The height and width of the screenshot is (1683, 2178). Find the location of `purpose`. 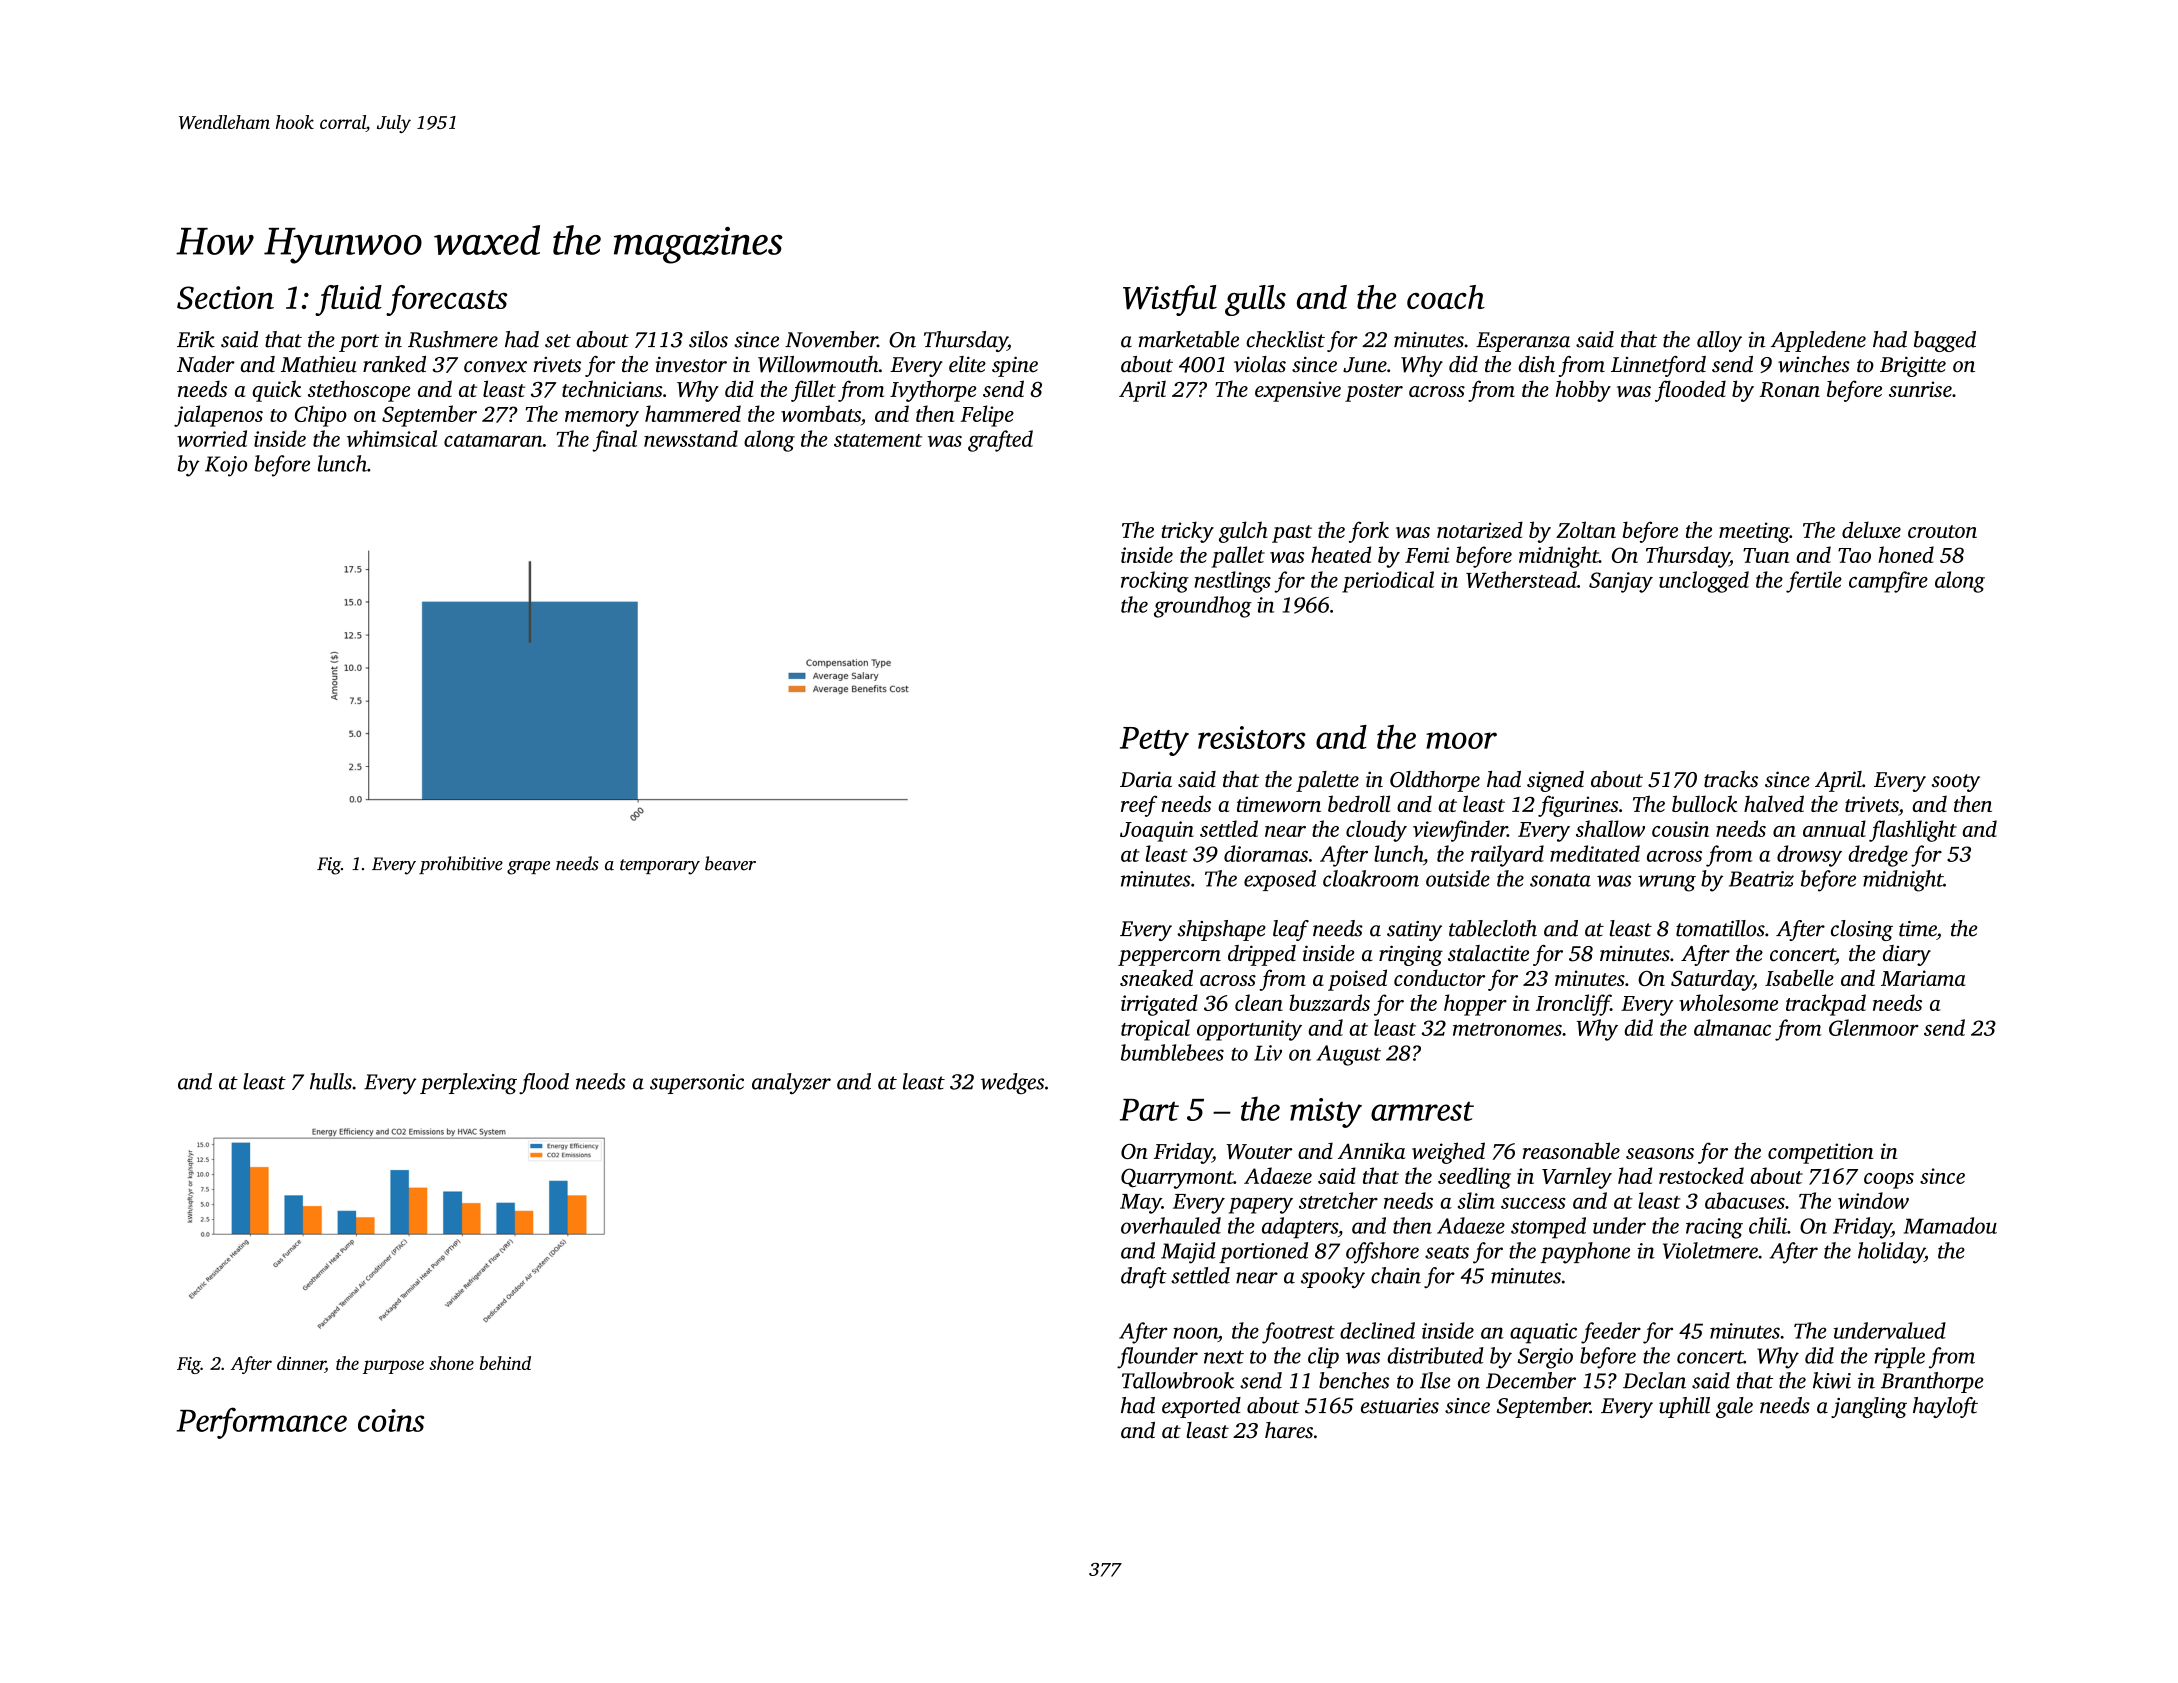

purpose is located at coordinates (393, 1367).
